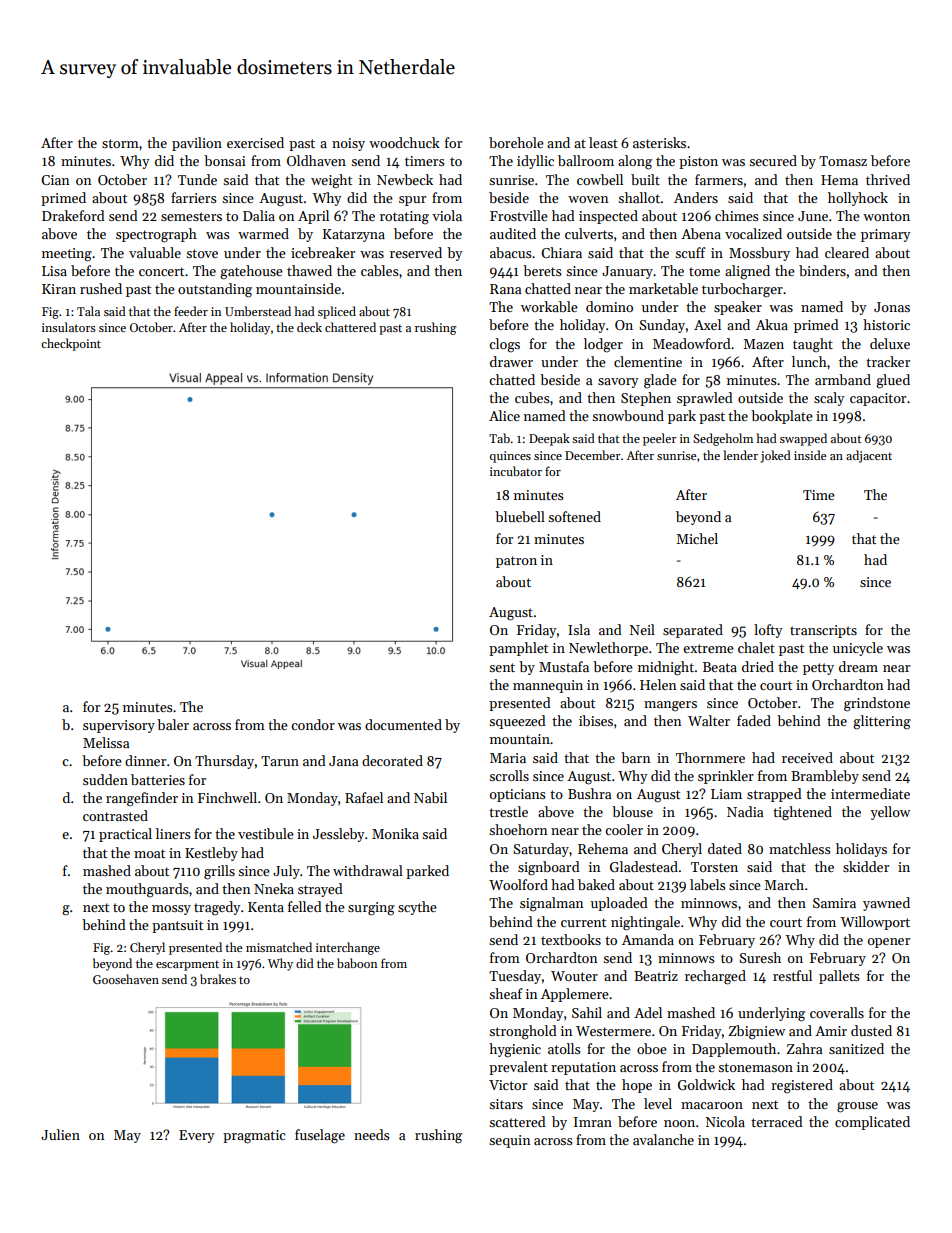 Image resolution: width=952 pixels, height=1233 pixels. What do you see at coordinates (774, 795) in the screenshot?
I see `strapped` at bounding box center [774, 795].
